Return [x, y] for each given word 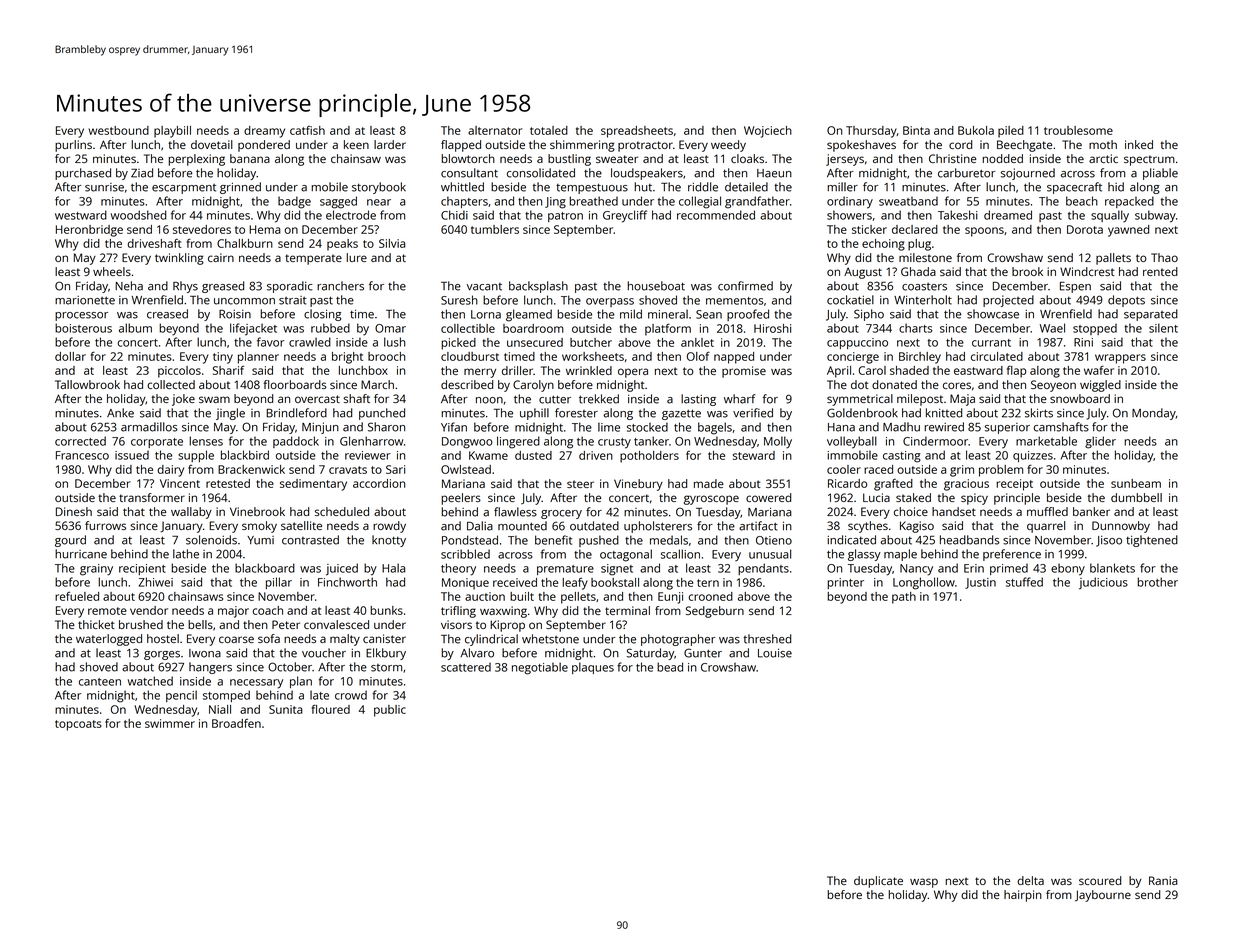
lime [609, 427]
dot [860, 384]
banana [250, 158]
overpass [610, 302]
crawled [310, 342]
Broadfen [236, 723]
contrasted [310, 540]
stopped [1095, 329]
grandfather [757, 202]
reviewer [368, 455]
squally [1110, 216]
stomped [226, 696]
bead [670, 667]
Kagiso [917, 527]
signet [617, 570]
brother [1157, 582]
